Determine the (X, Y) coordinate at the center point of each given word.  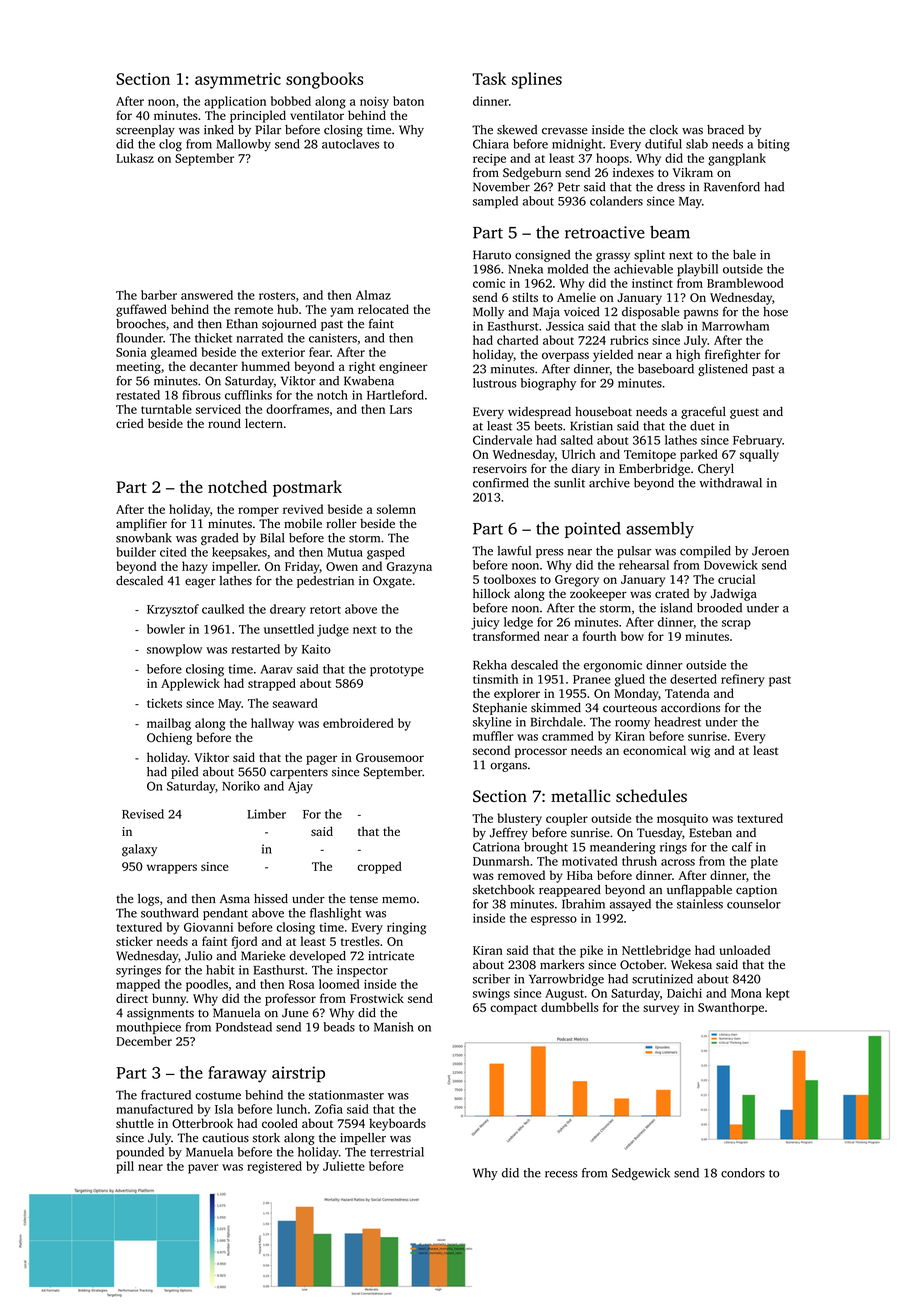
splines (537, 80)
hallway (272, 724)
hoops (612, 159)
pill (125, 1167)
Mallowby (243, 145)
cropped (379, 867)
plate (764, 862)
